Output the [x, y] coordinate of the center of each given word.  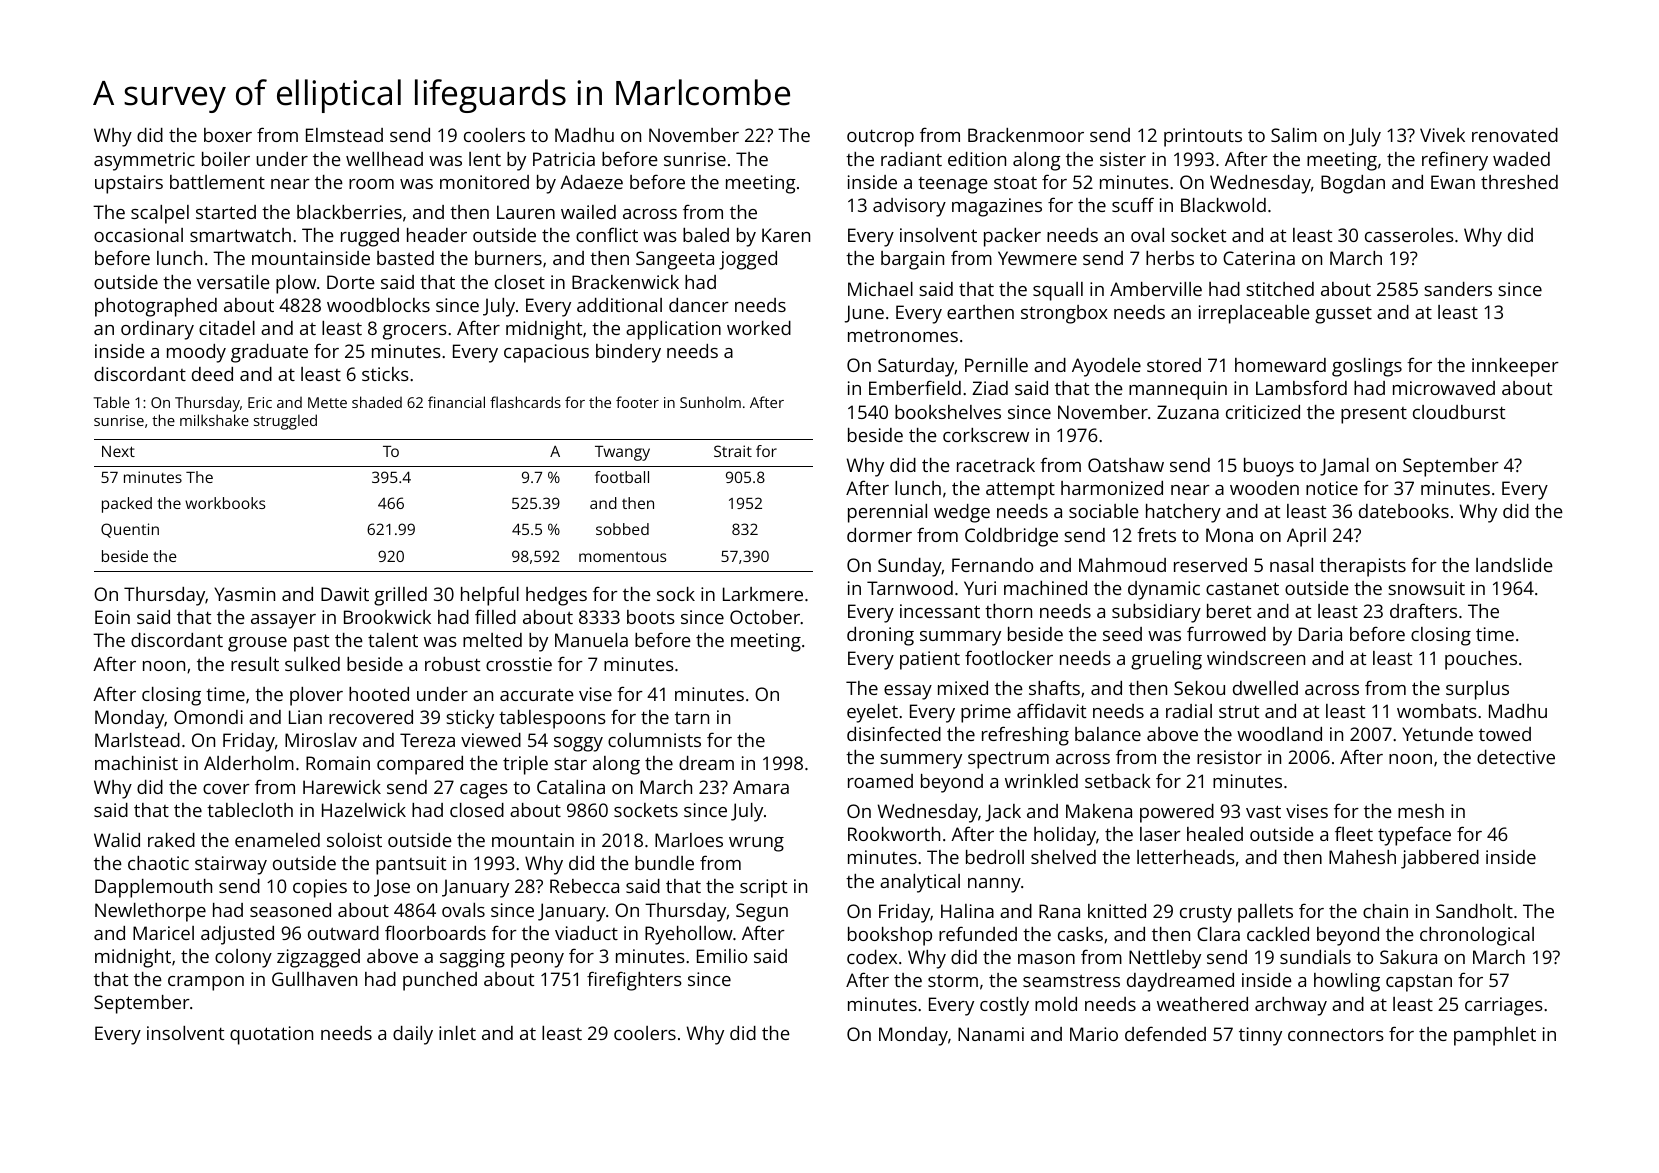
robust [452, 664]
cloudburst [1459, 412]
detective [1516, 757]
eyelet [872, 713]
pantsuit [411, 865]
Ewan [1453, 182]
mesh [1421, 811]
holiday [1065, 836]
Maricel [163, 933]
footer [637, 402]
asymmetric [144, 161]
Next [118, 451]
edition [977, 159]
